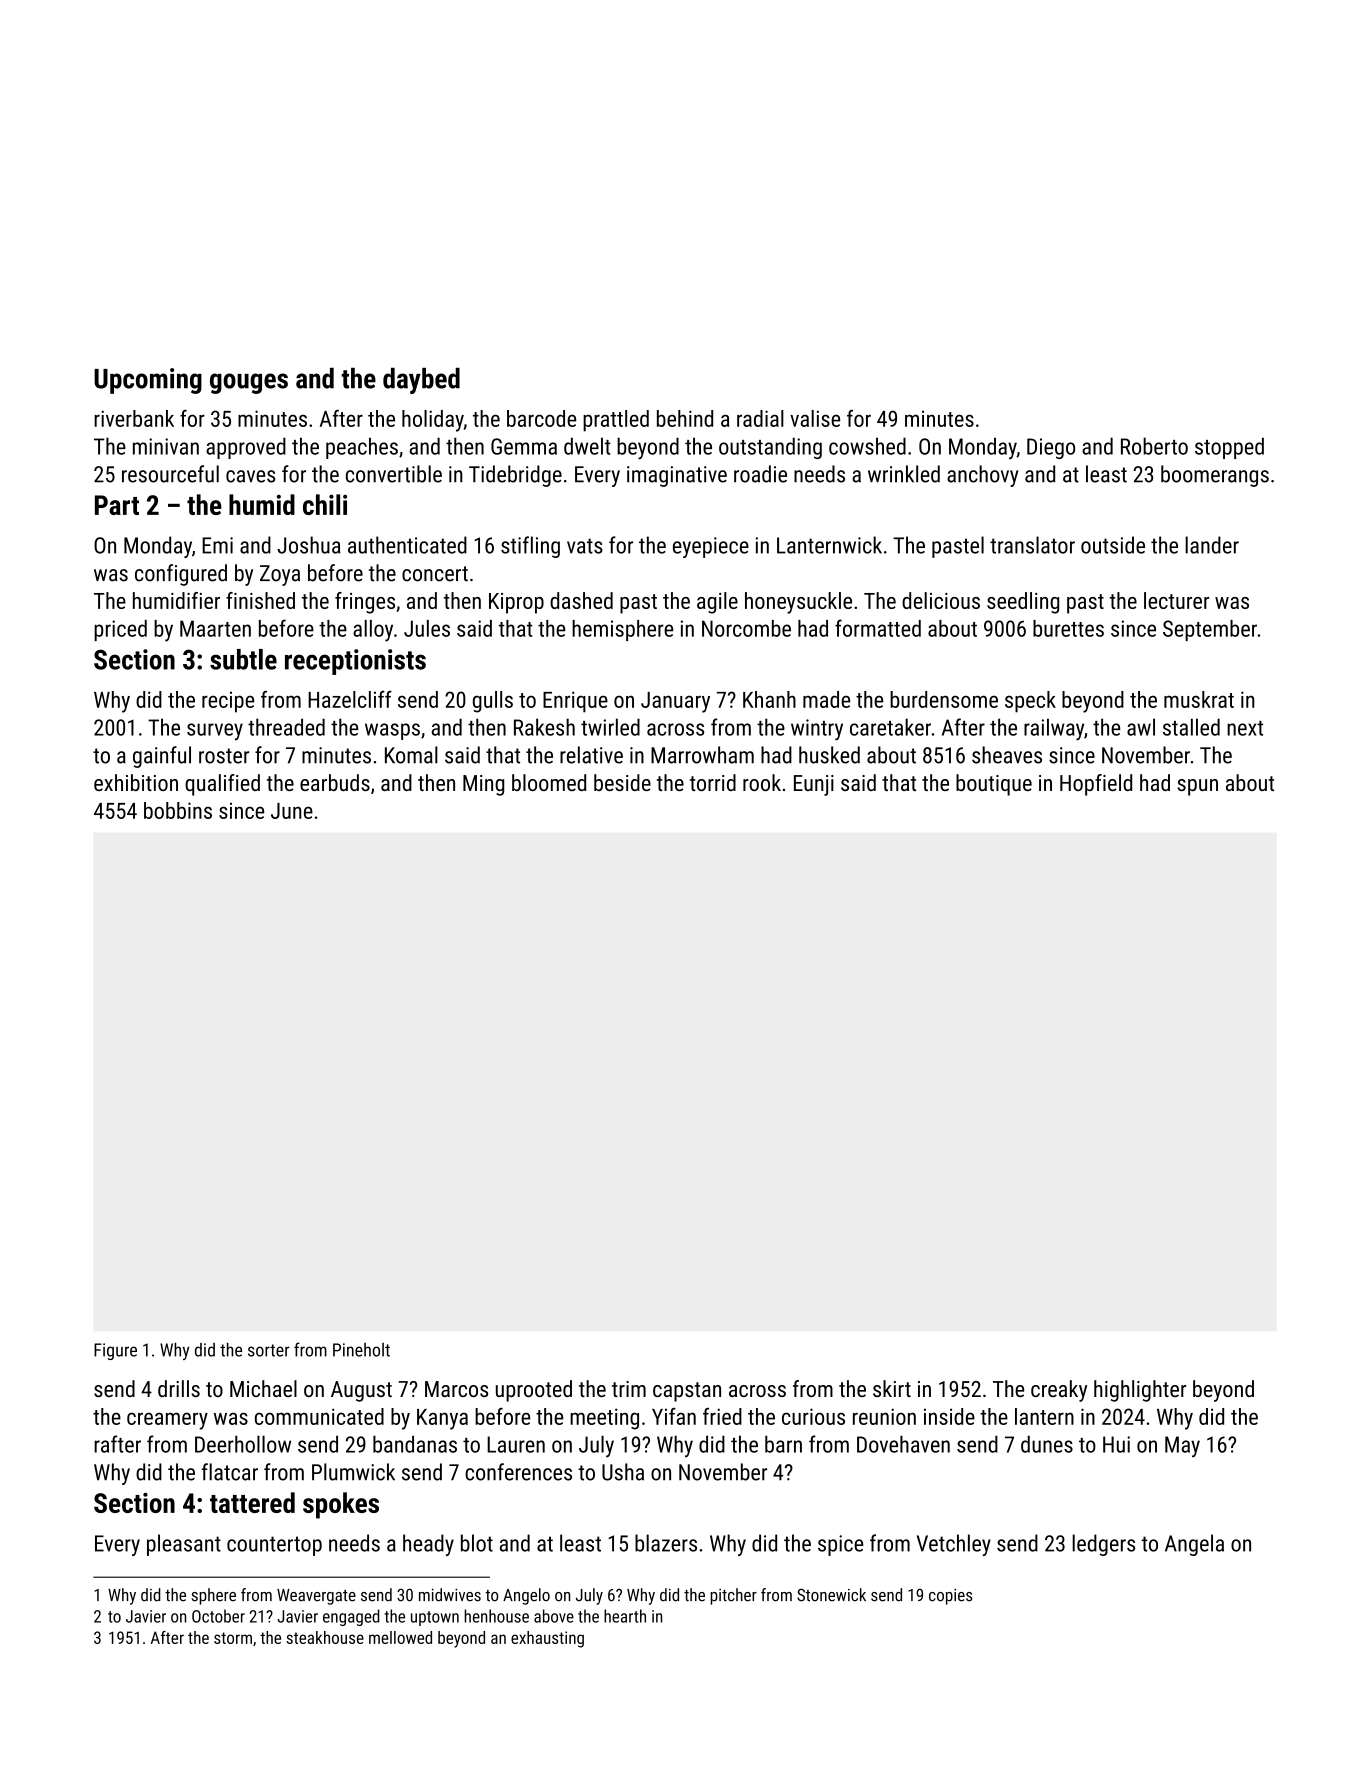 This image has width=1370, height=1772. I want to click on Roberto, so click(1154, 446).
